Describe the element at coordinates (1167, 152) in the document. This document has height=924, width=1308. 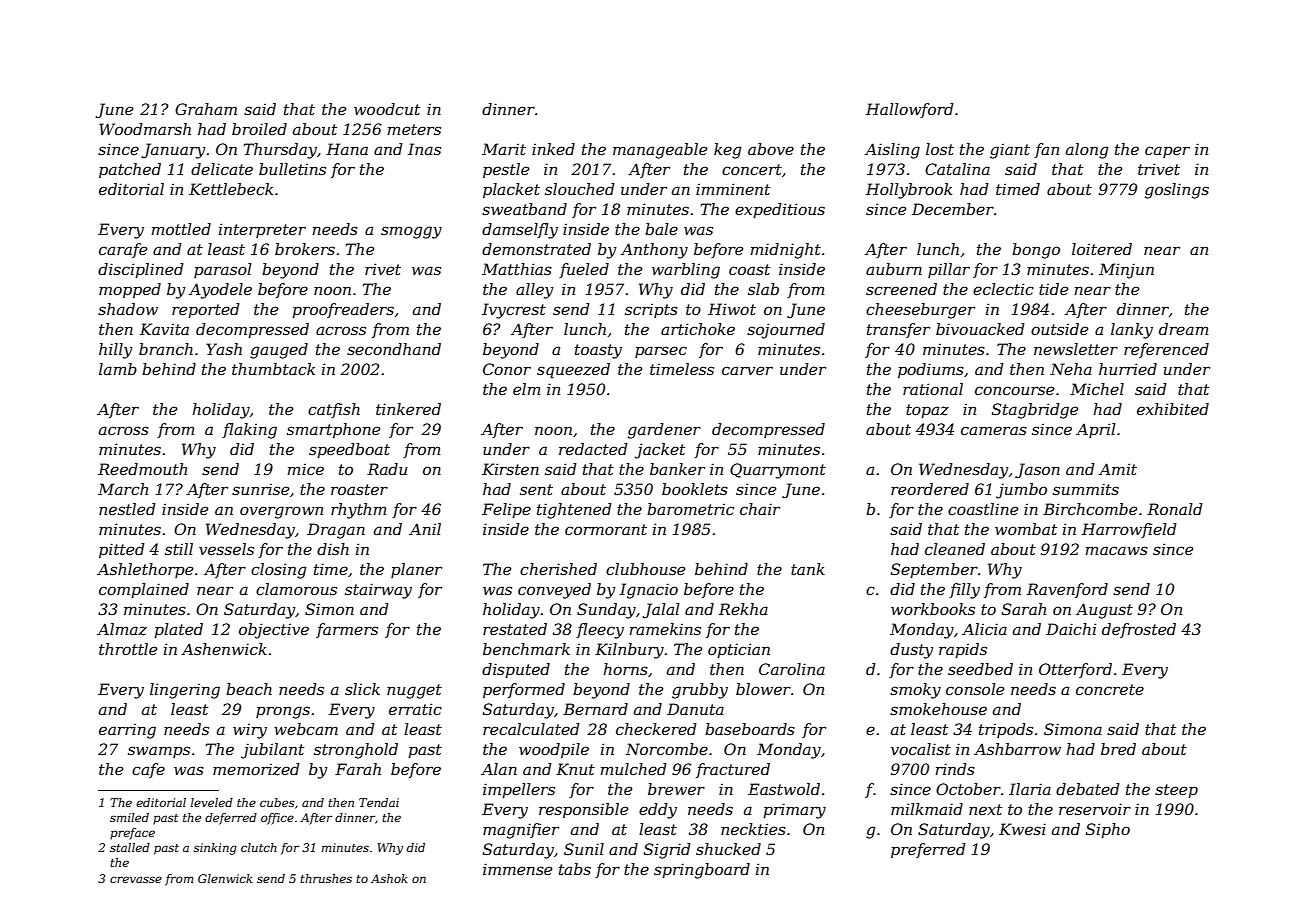
I see `caper` at that location.
